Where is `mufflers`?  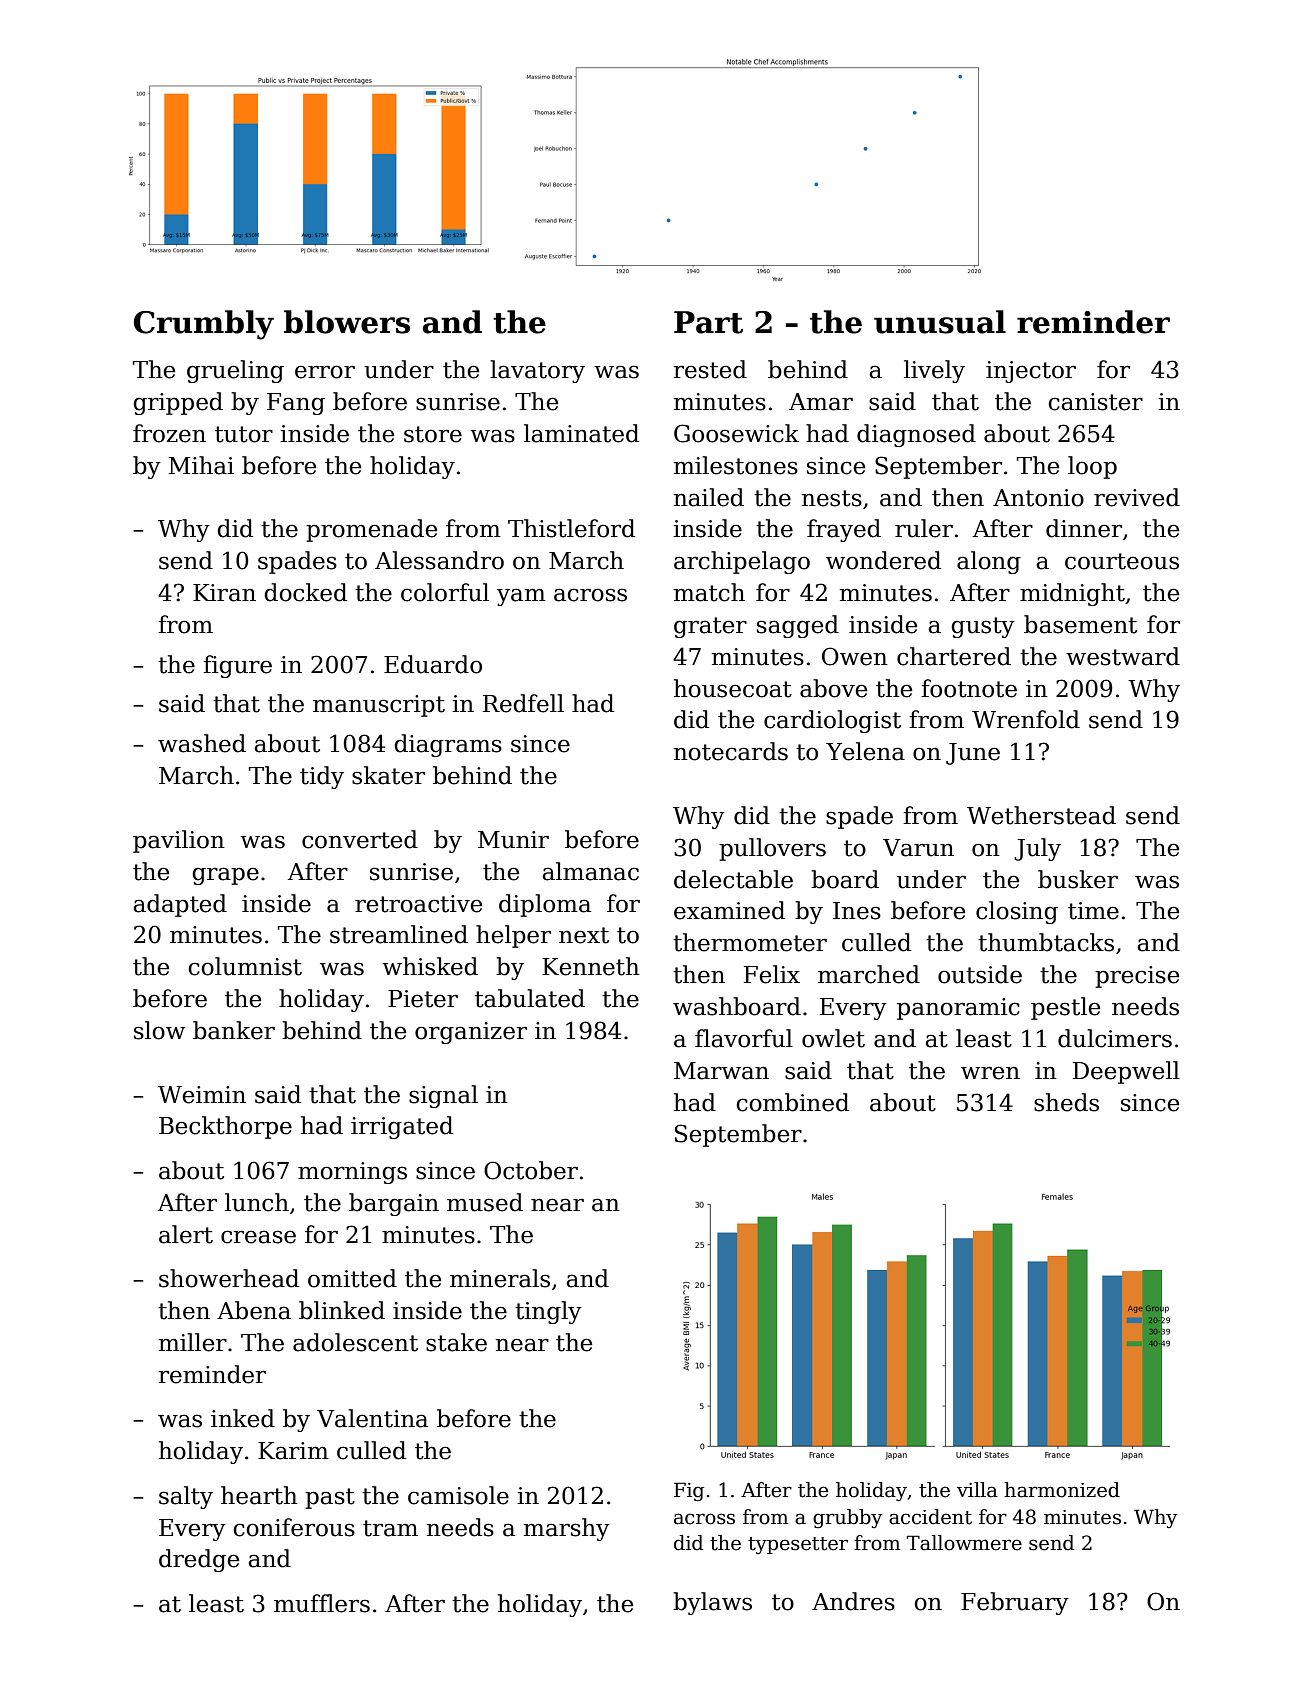 mufflers is located at coordinates (322, 1603).
